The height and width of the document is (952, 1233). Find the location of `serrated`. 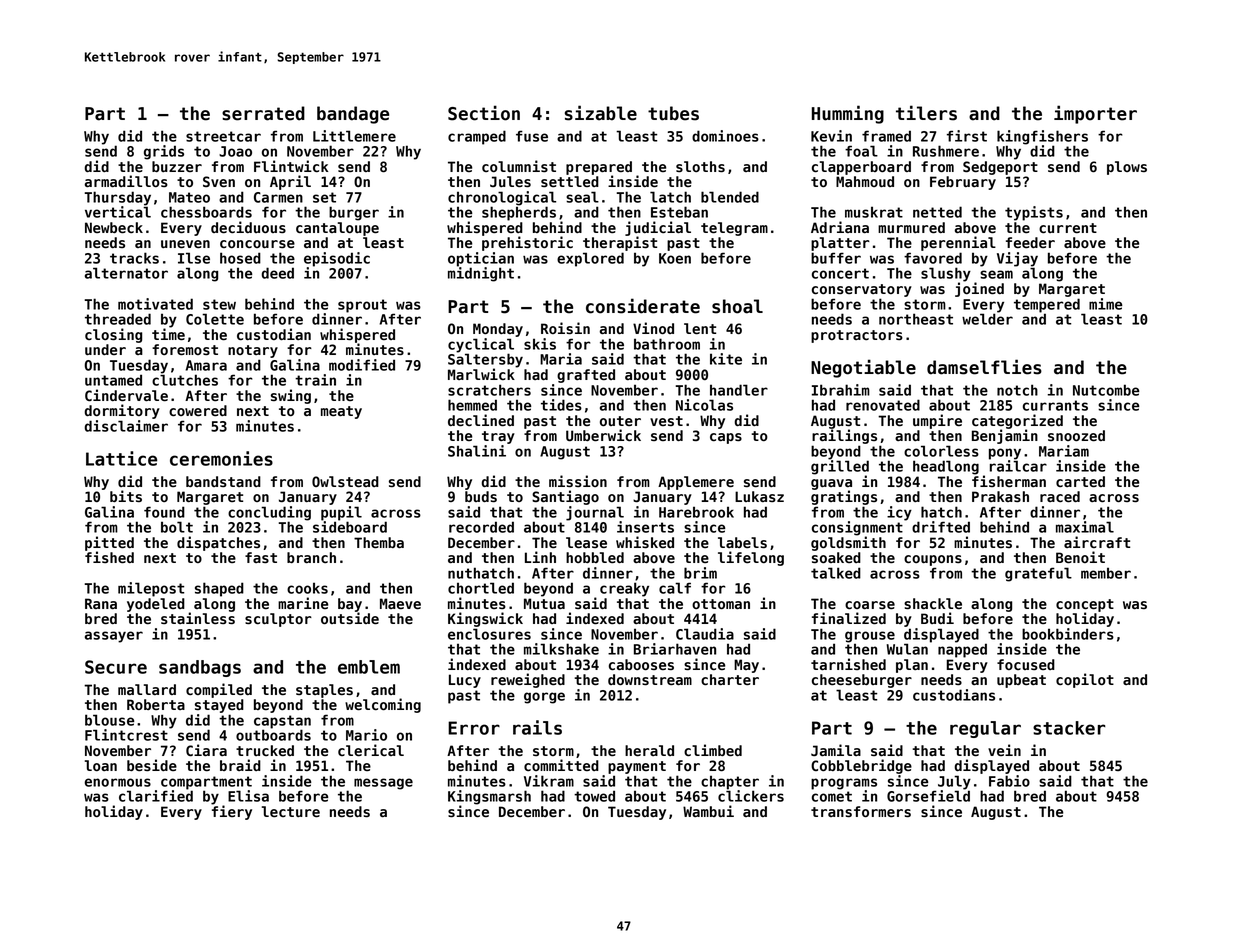

serrated is located at coordinates (263, 113).
